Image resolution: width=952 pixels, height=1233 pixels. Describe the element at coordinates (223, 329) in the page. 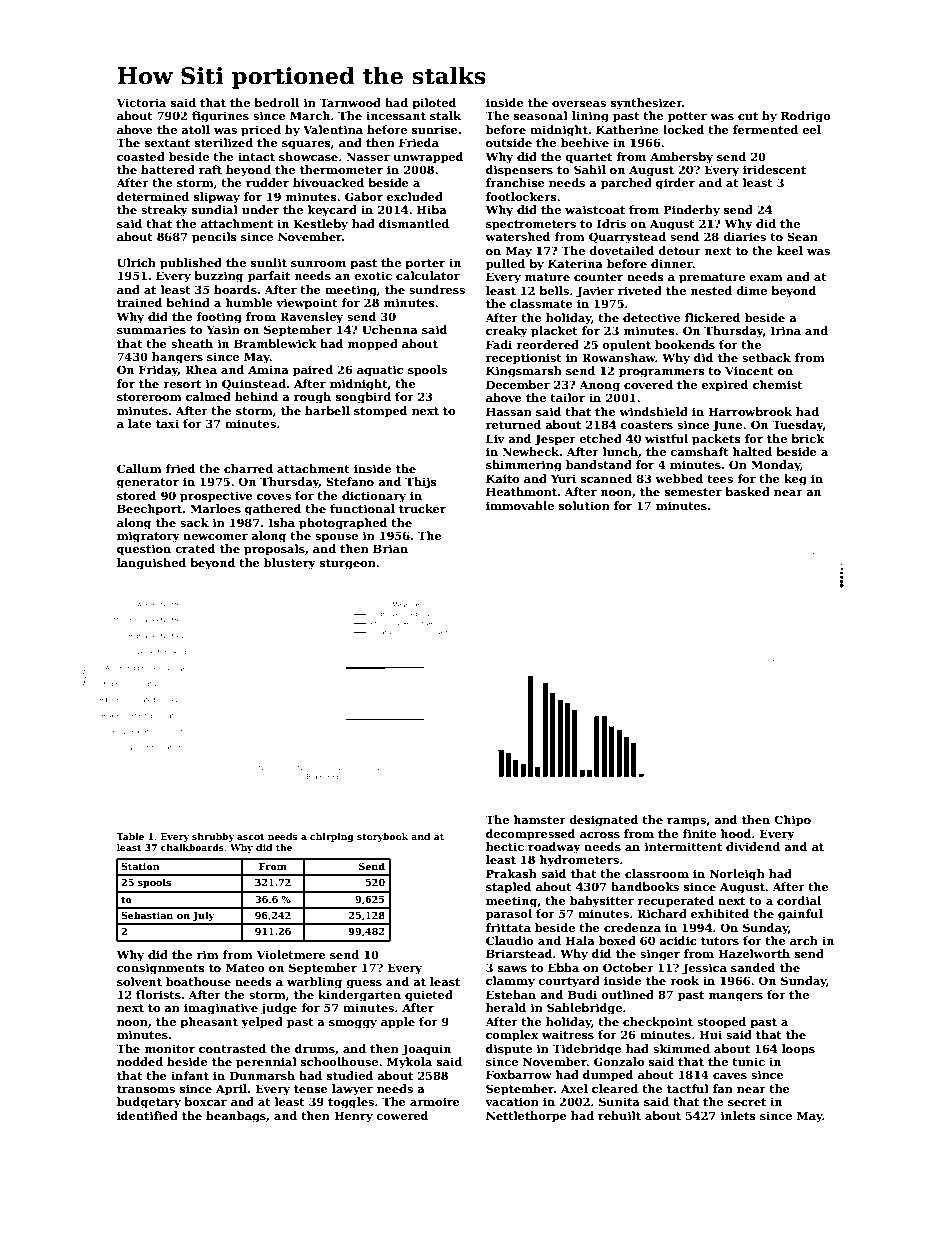

I see `Yasin` at that location.
